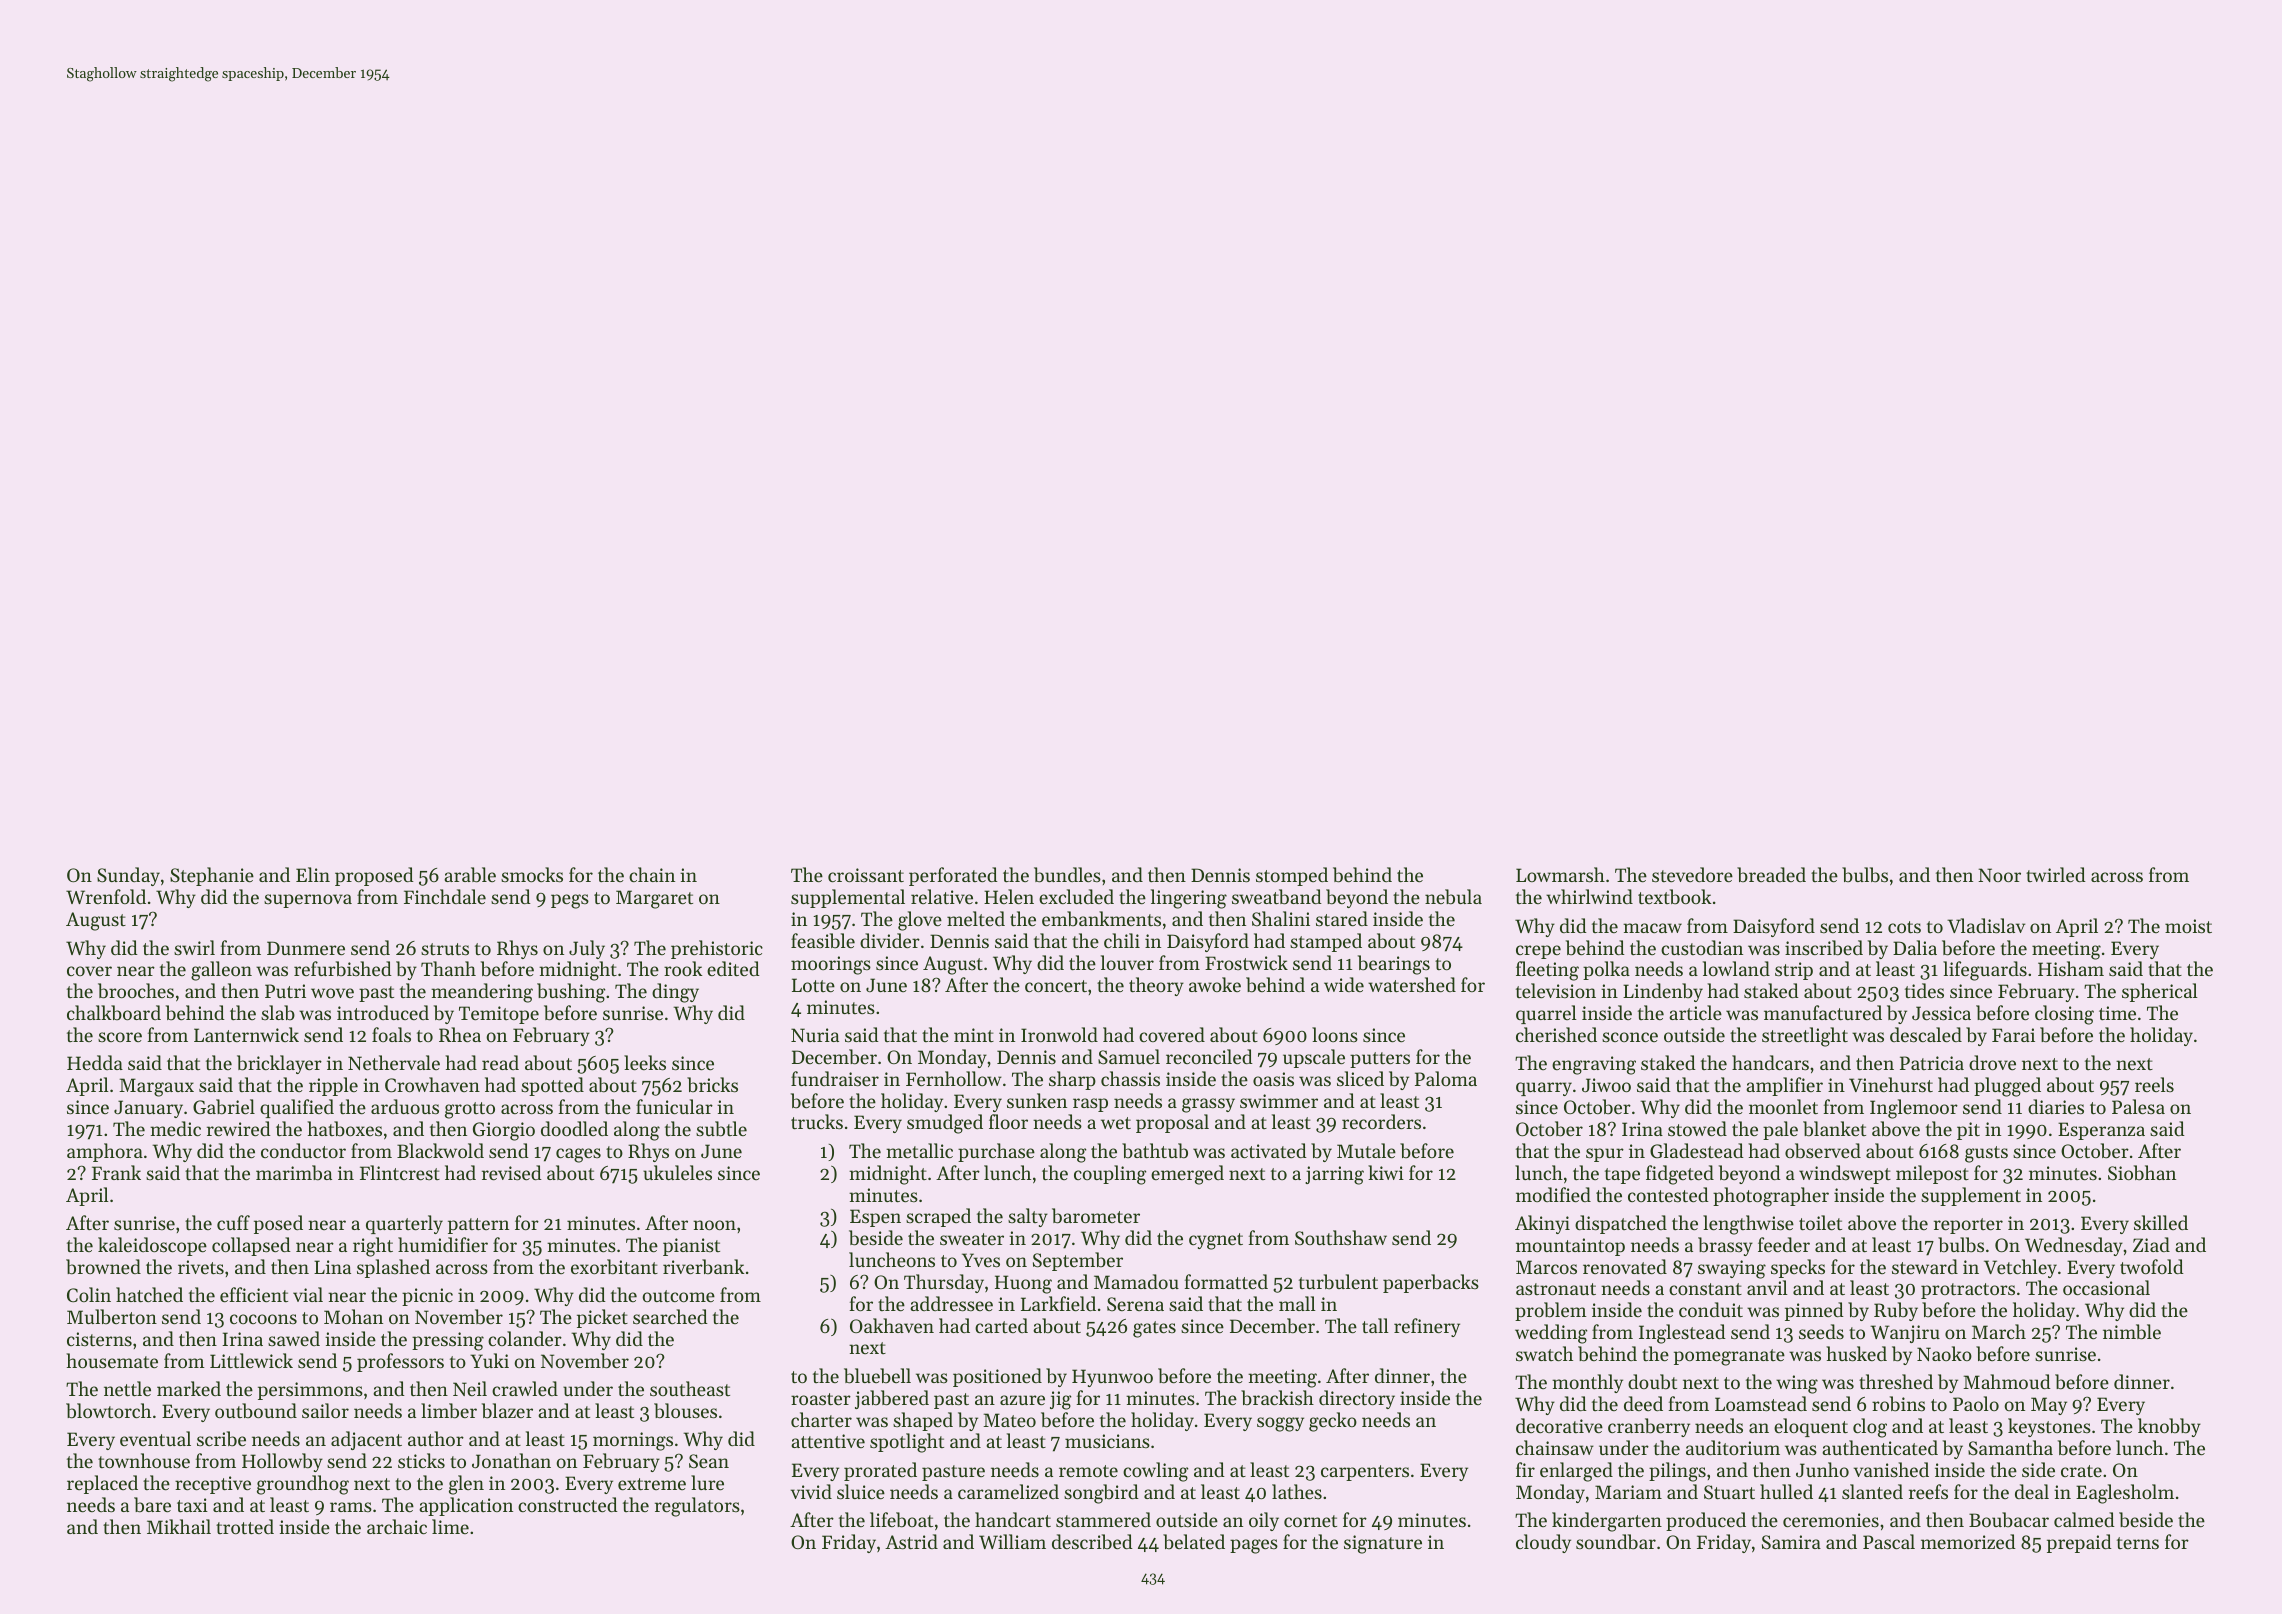 The height and width of the screenshot is (1614, 2282). Describe the element at coordinates (1692, 874) in the screenshot. I see `stevedore` at that location.
